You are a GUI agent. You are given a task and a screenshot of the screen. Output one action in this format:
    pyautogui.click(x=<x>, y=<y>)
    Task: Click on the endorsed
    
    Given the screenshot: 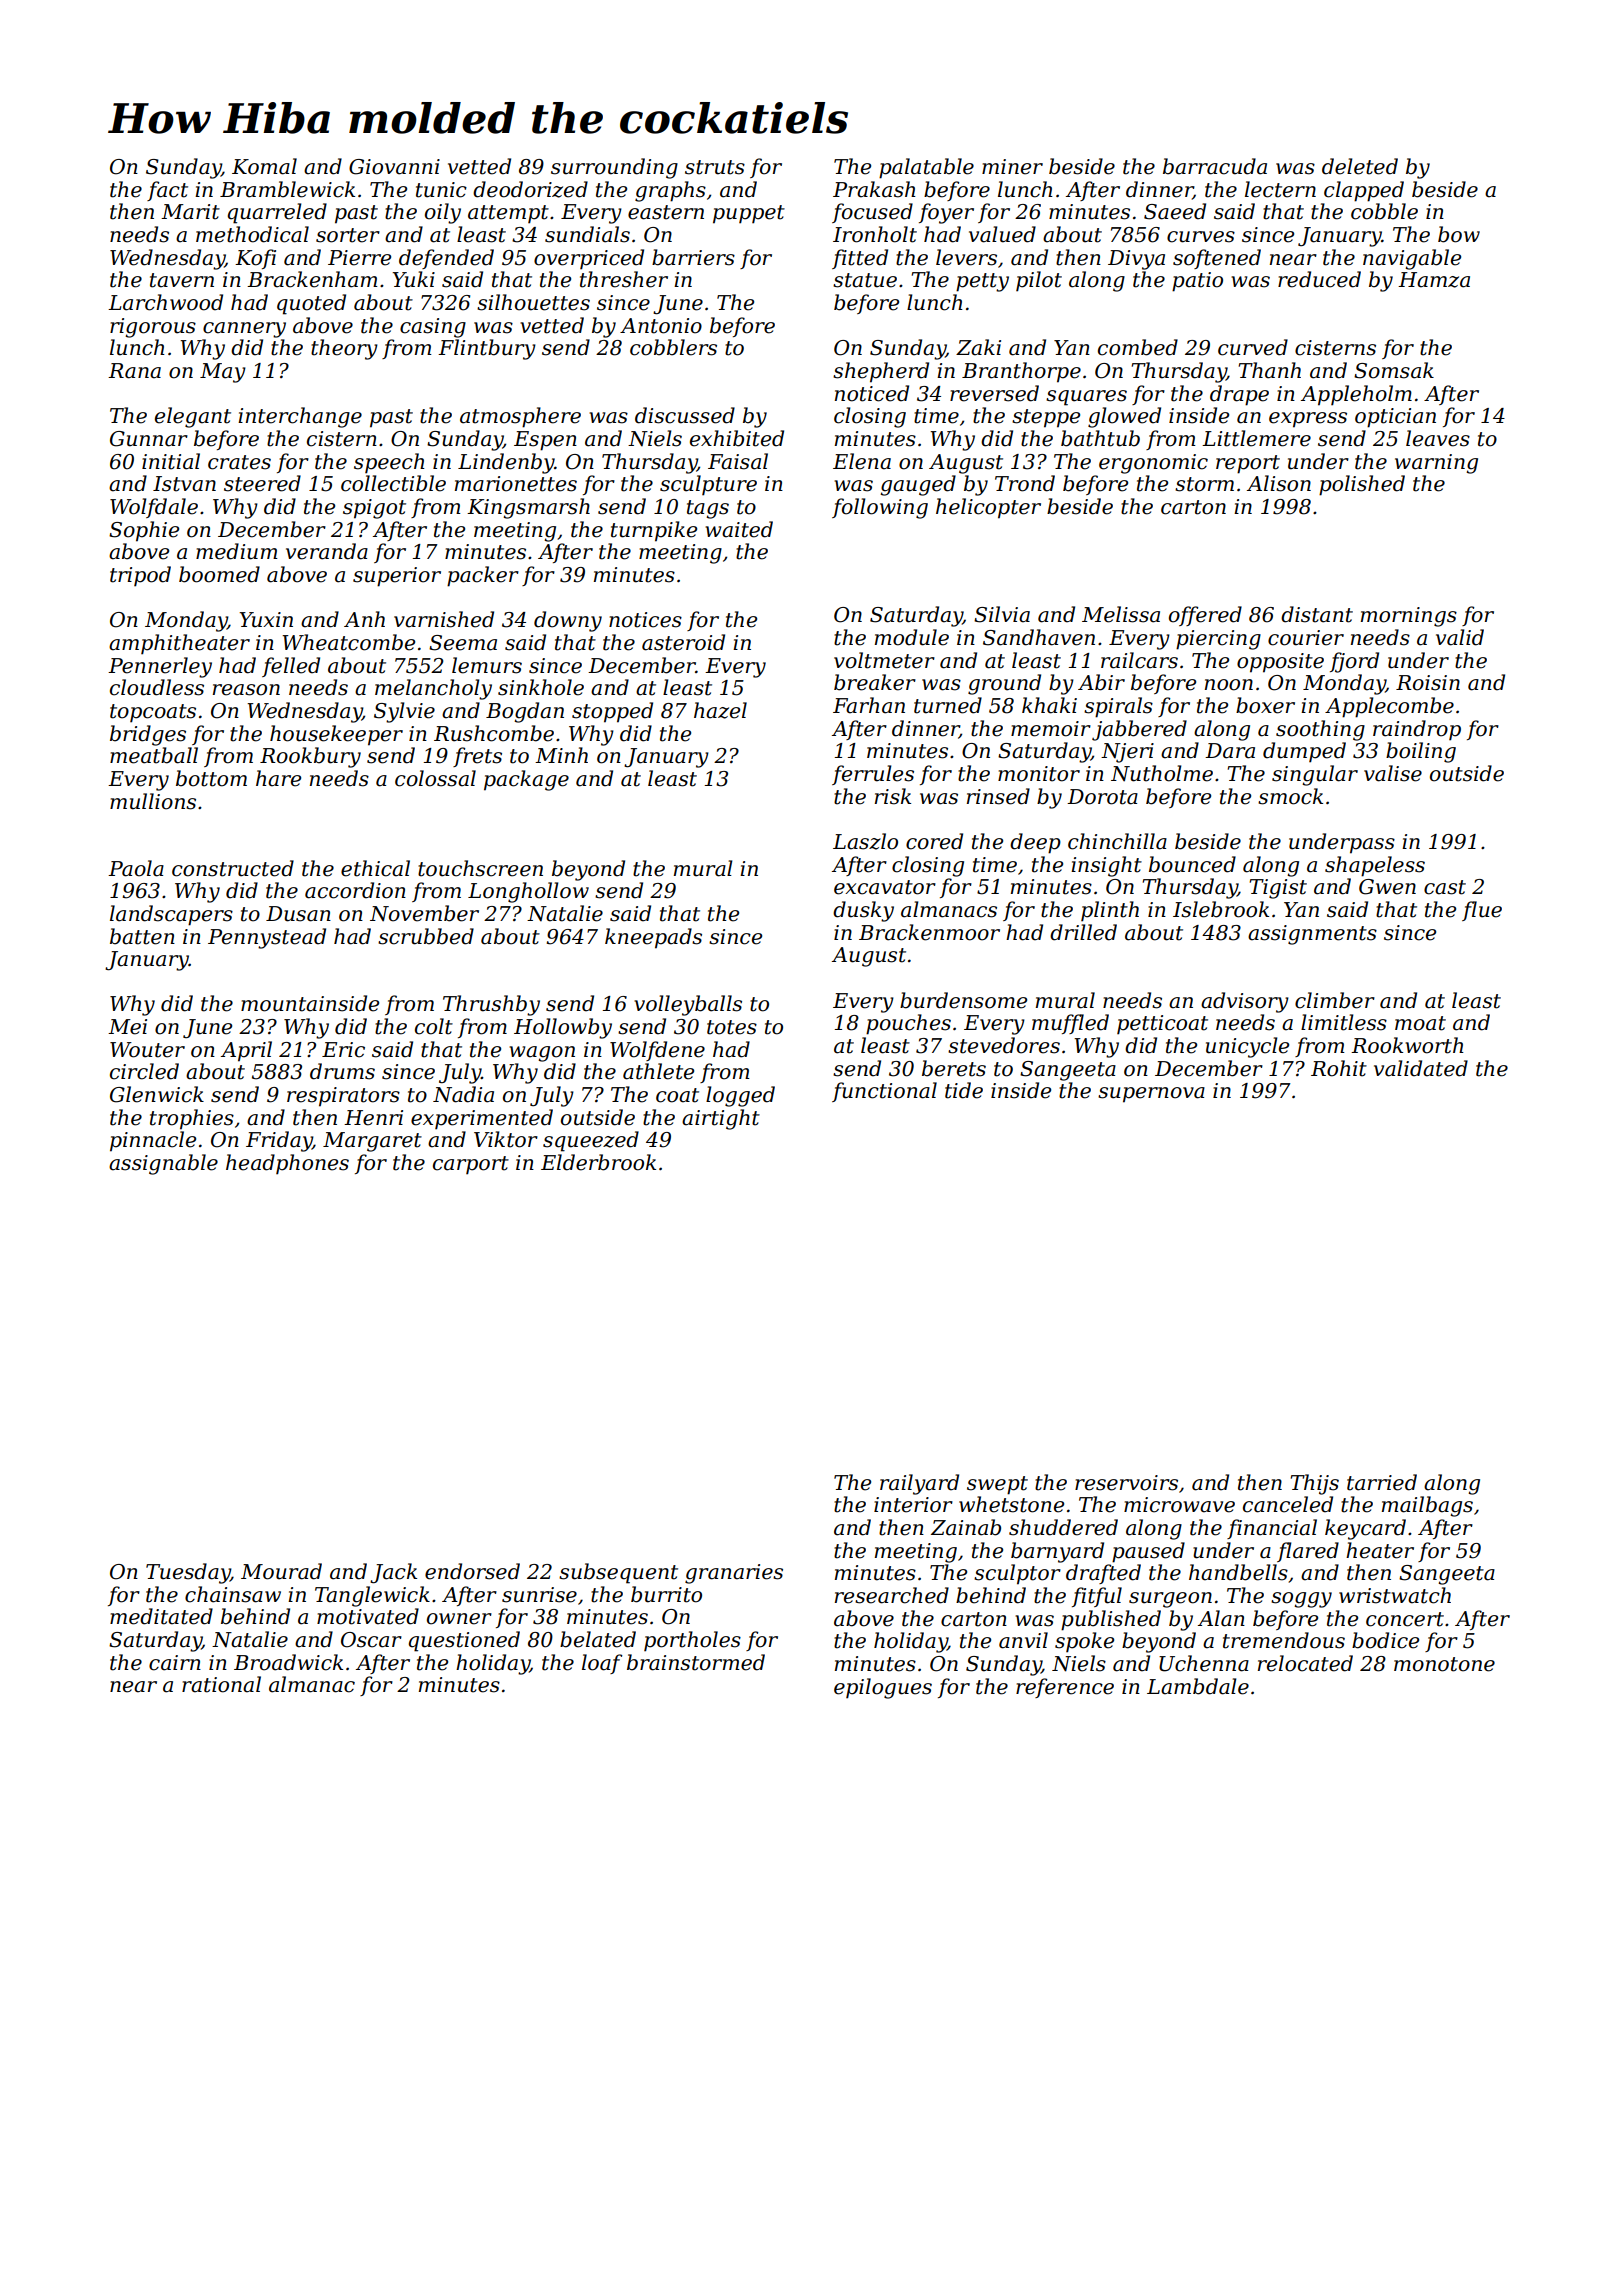 What is the action you would take?
    pyautogui.click(x=472, y=1571)
